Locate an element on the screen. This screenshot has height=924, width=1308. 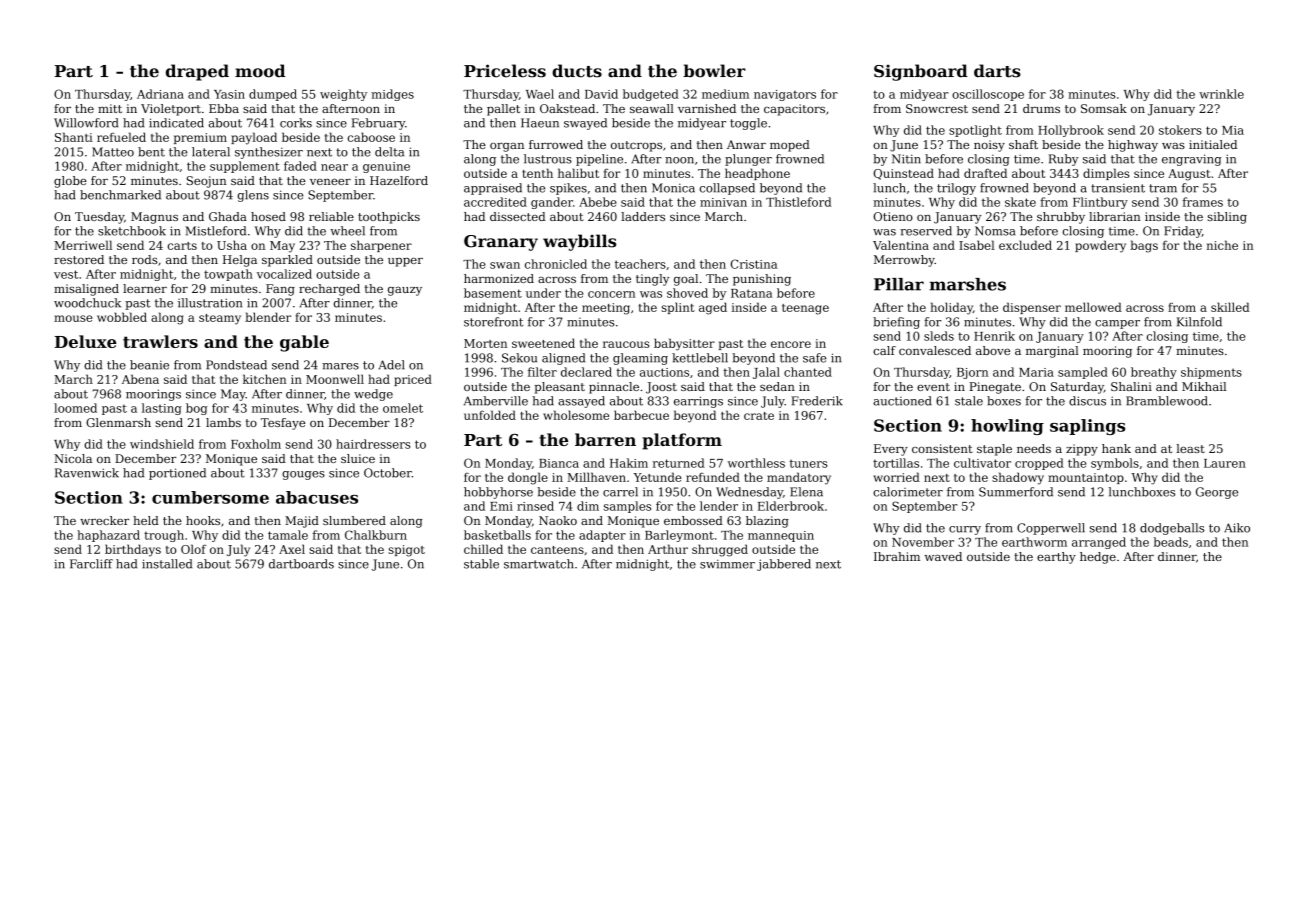
safe is located at coordinates (815, 358).
